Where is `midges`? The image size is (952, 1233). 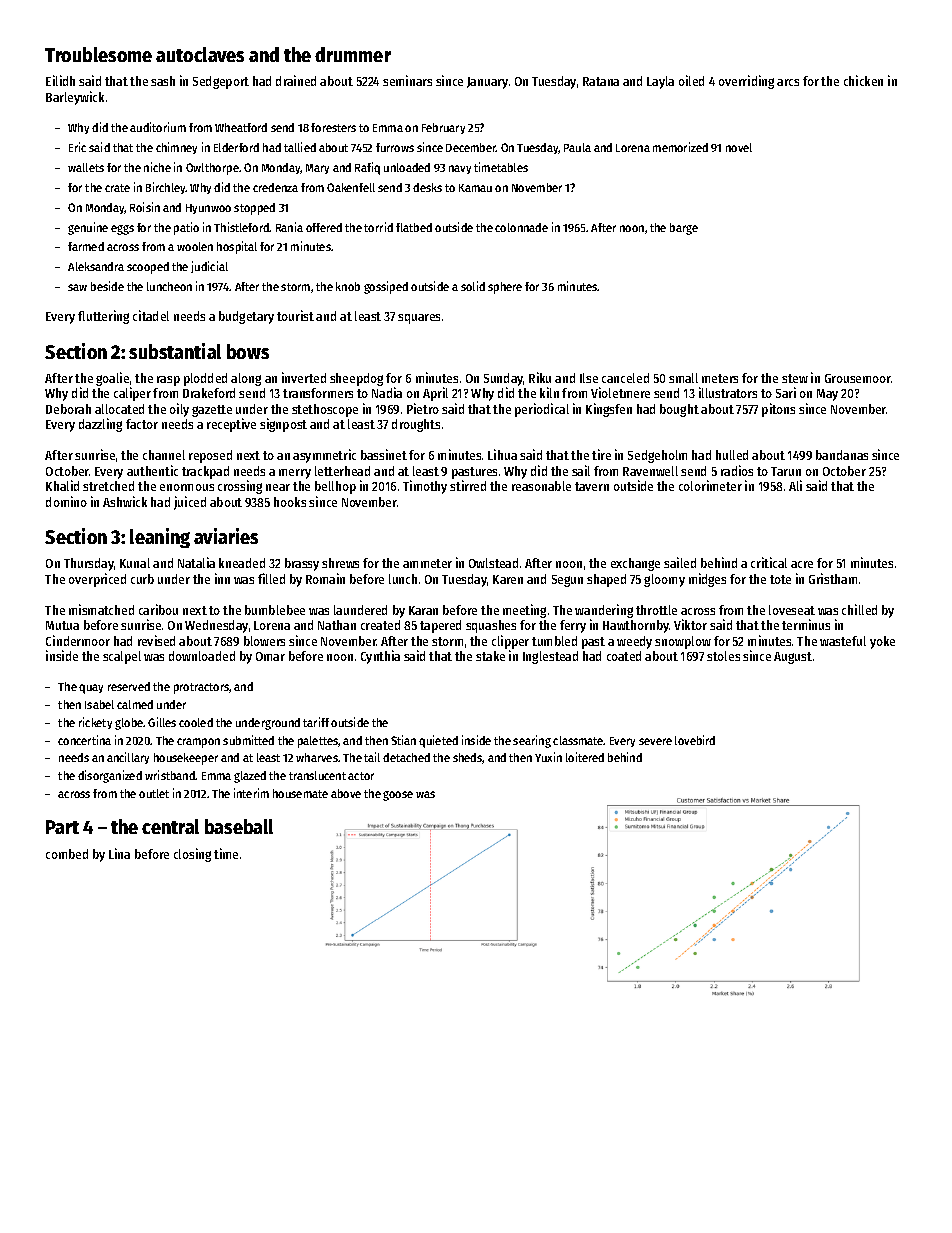
midges is located at coordinates (707, 580).
